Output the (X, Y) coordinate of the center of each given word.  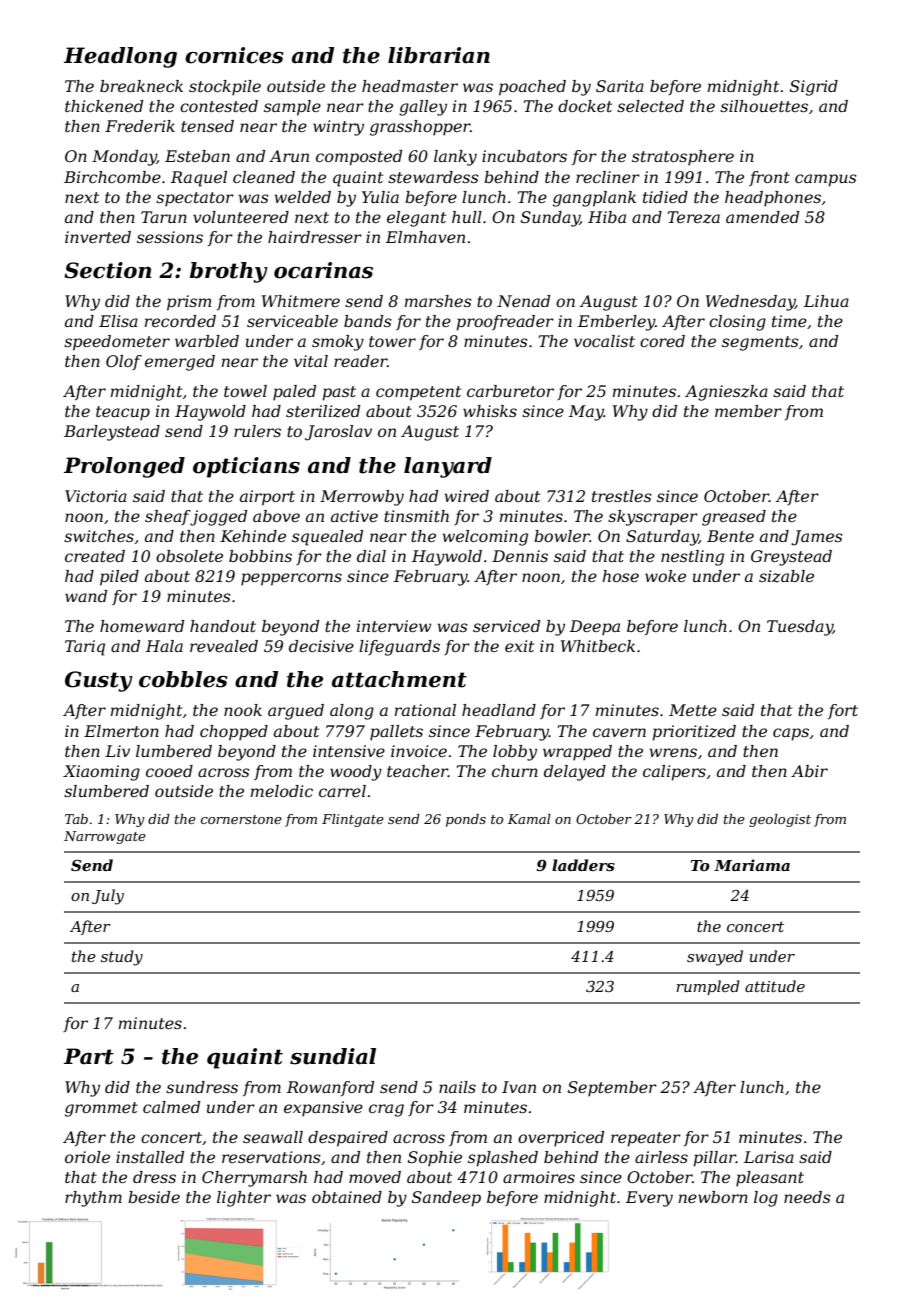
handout (223, 626)
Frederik (140, 126)
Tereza (694, 217)
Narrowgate (105, 837)
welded (302, 197)
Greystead (791, 558)
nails (457, 1087)
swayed (715, 958)
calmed (171, 1107)
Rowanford (330, 1088)
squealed (327, 538)
